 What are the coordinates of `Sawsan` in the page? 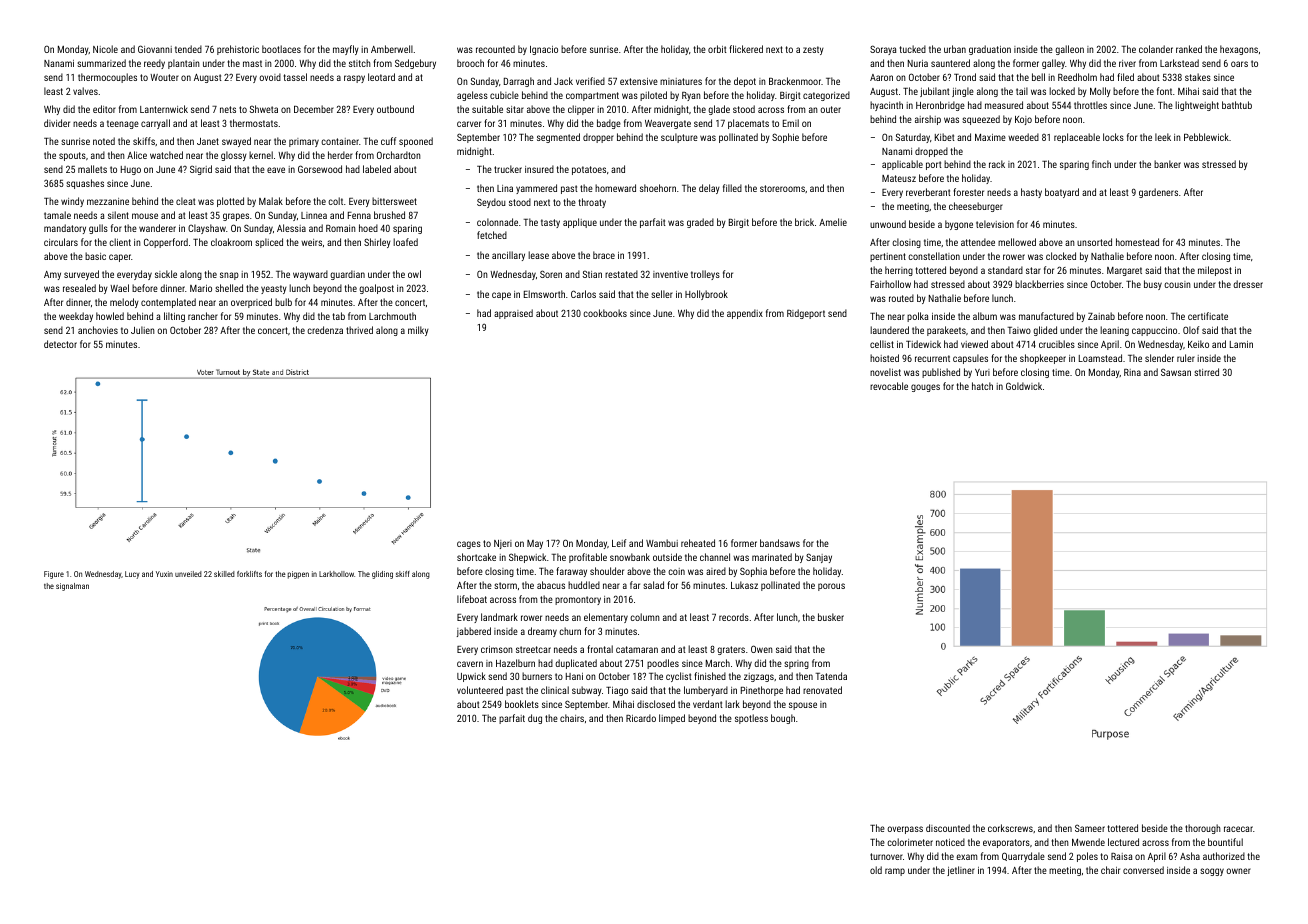 It's located at (1176, 372).
